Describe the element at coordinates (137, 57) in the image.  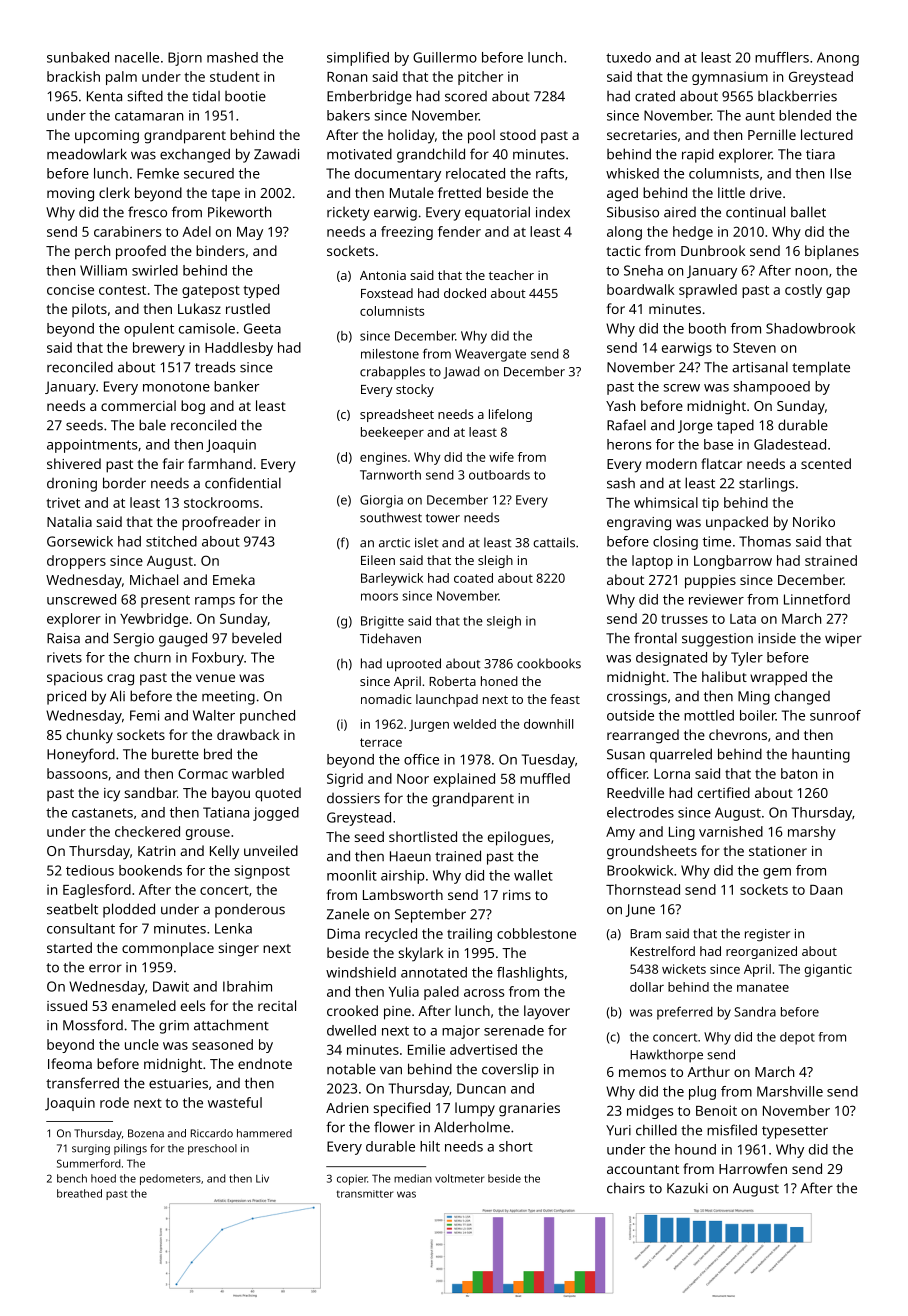
I see `nacelle` at that location.
